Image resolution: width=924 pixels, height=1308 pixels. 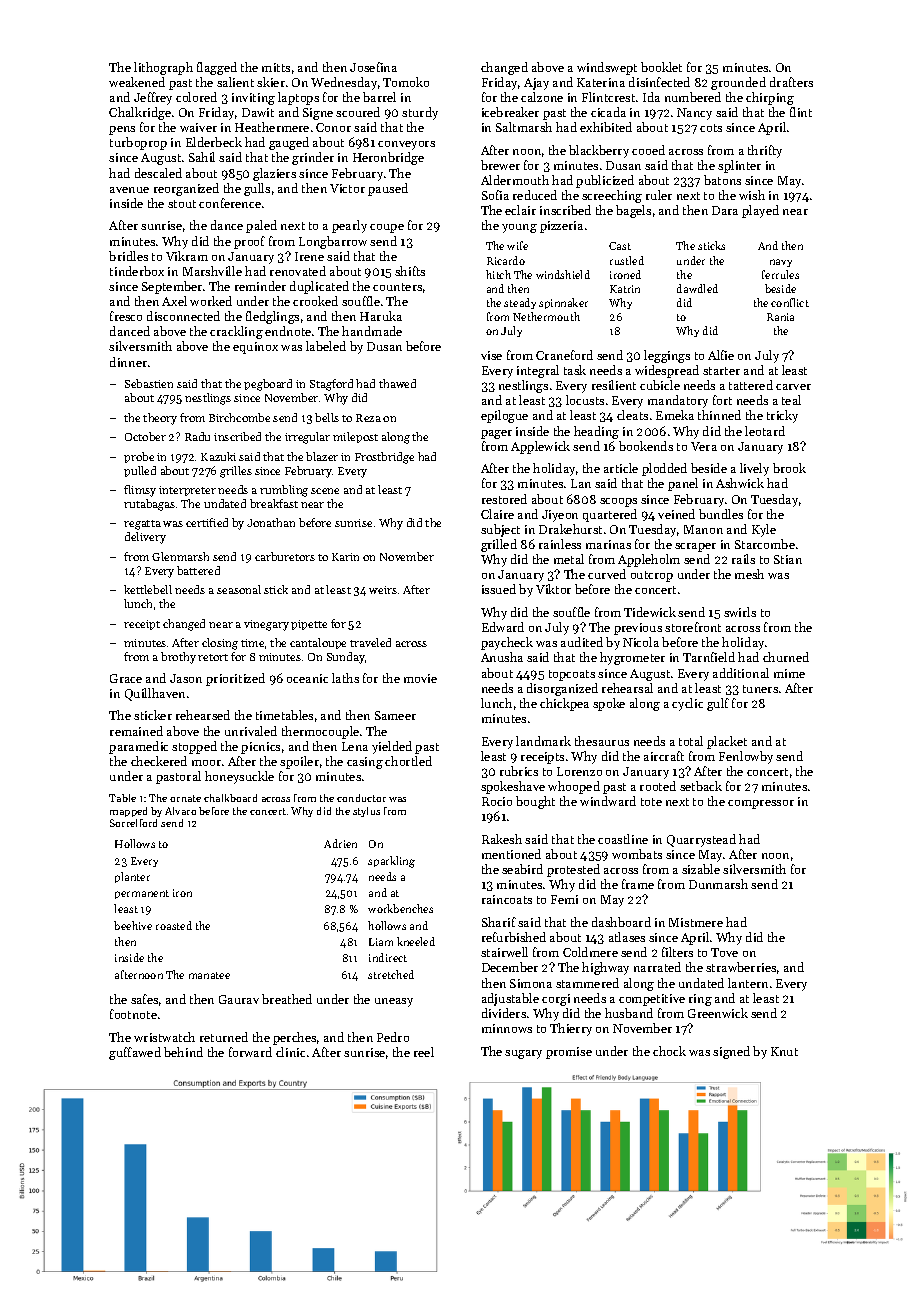 What do you see at coordinates (383, 590) in the screenshot?
I see `weirs` at bounding box center [383, 590].
